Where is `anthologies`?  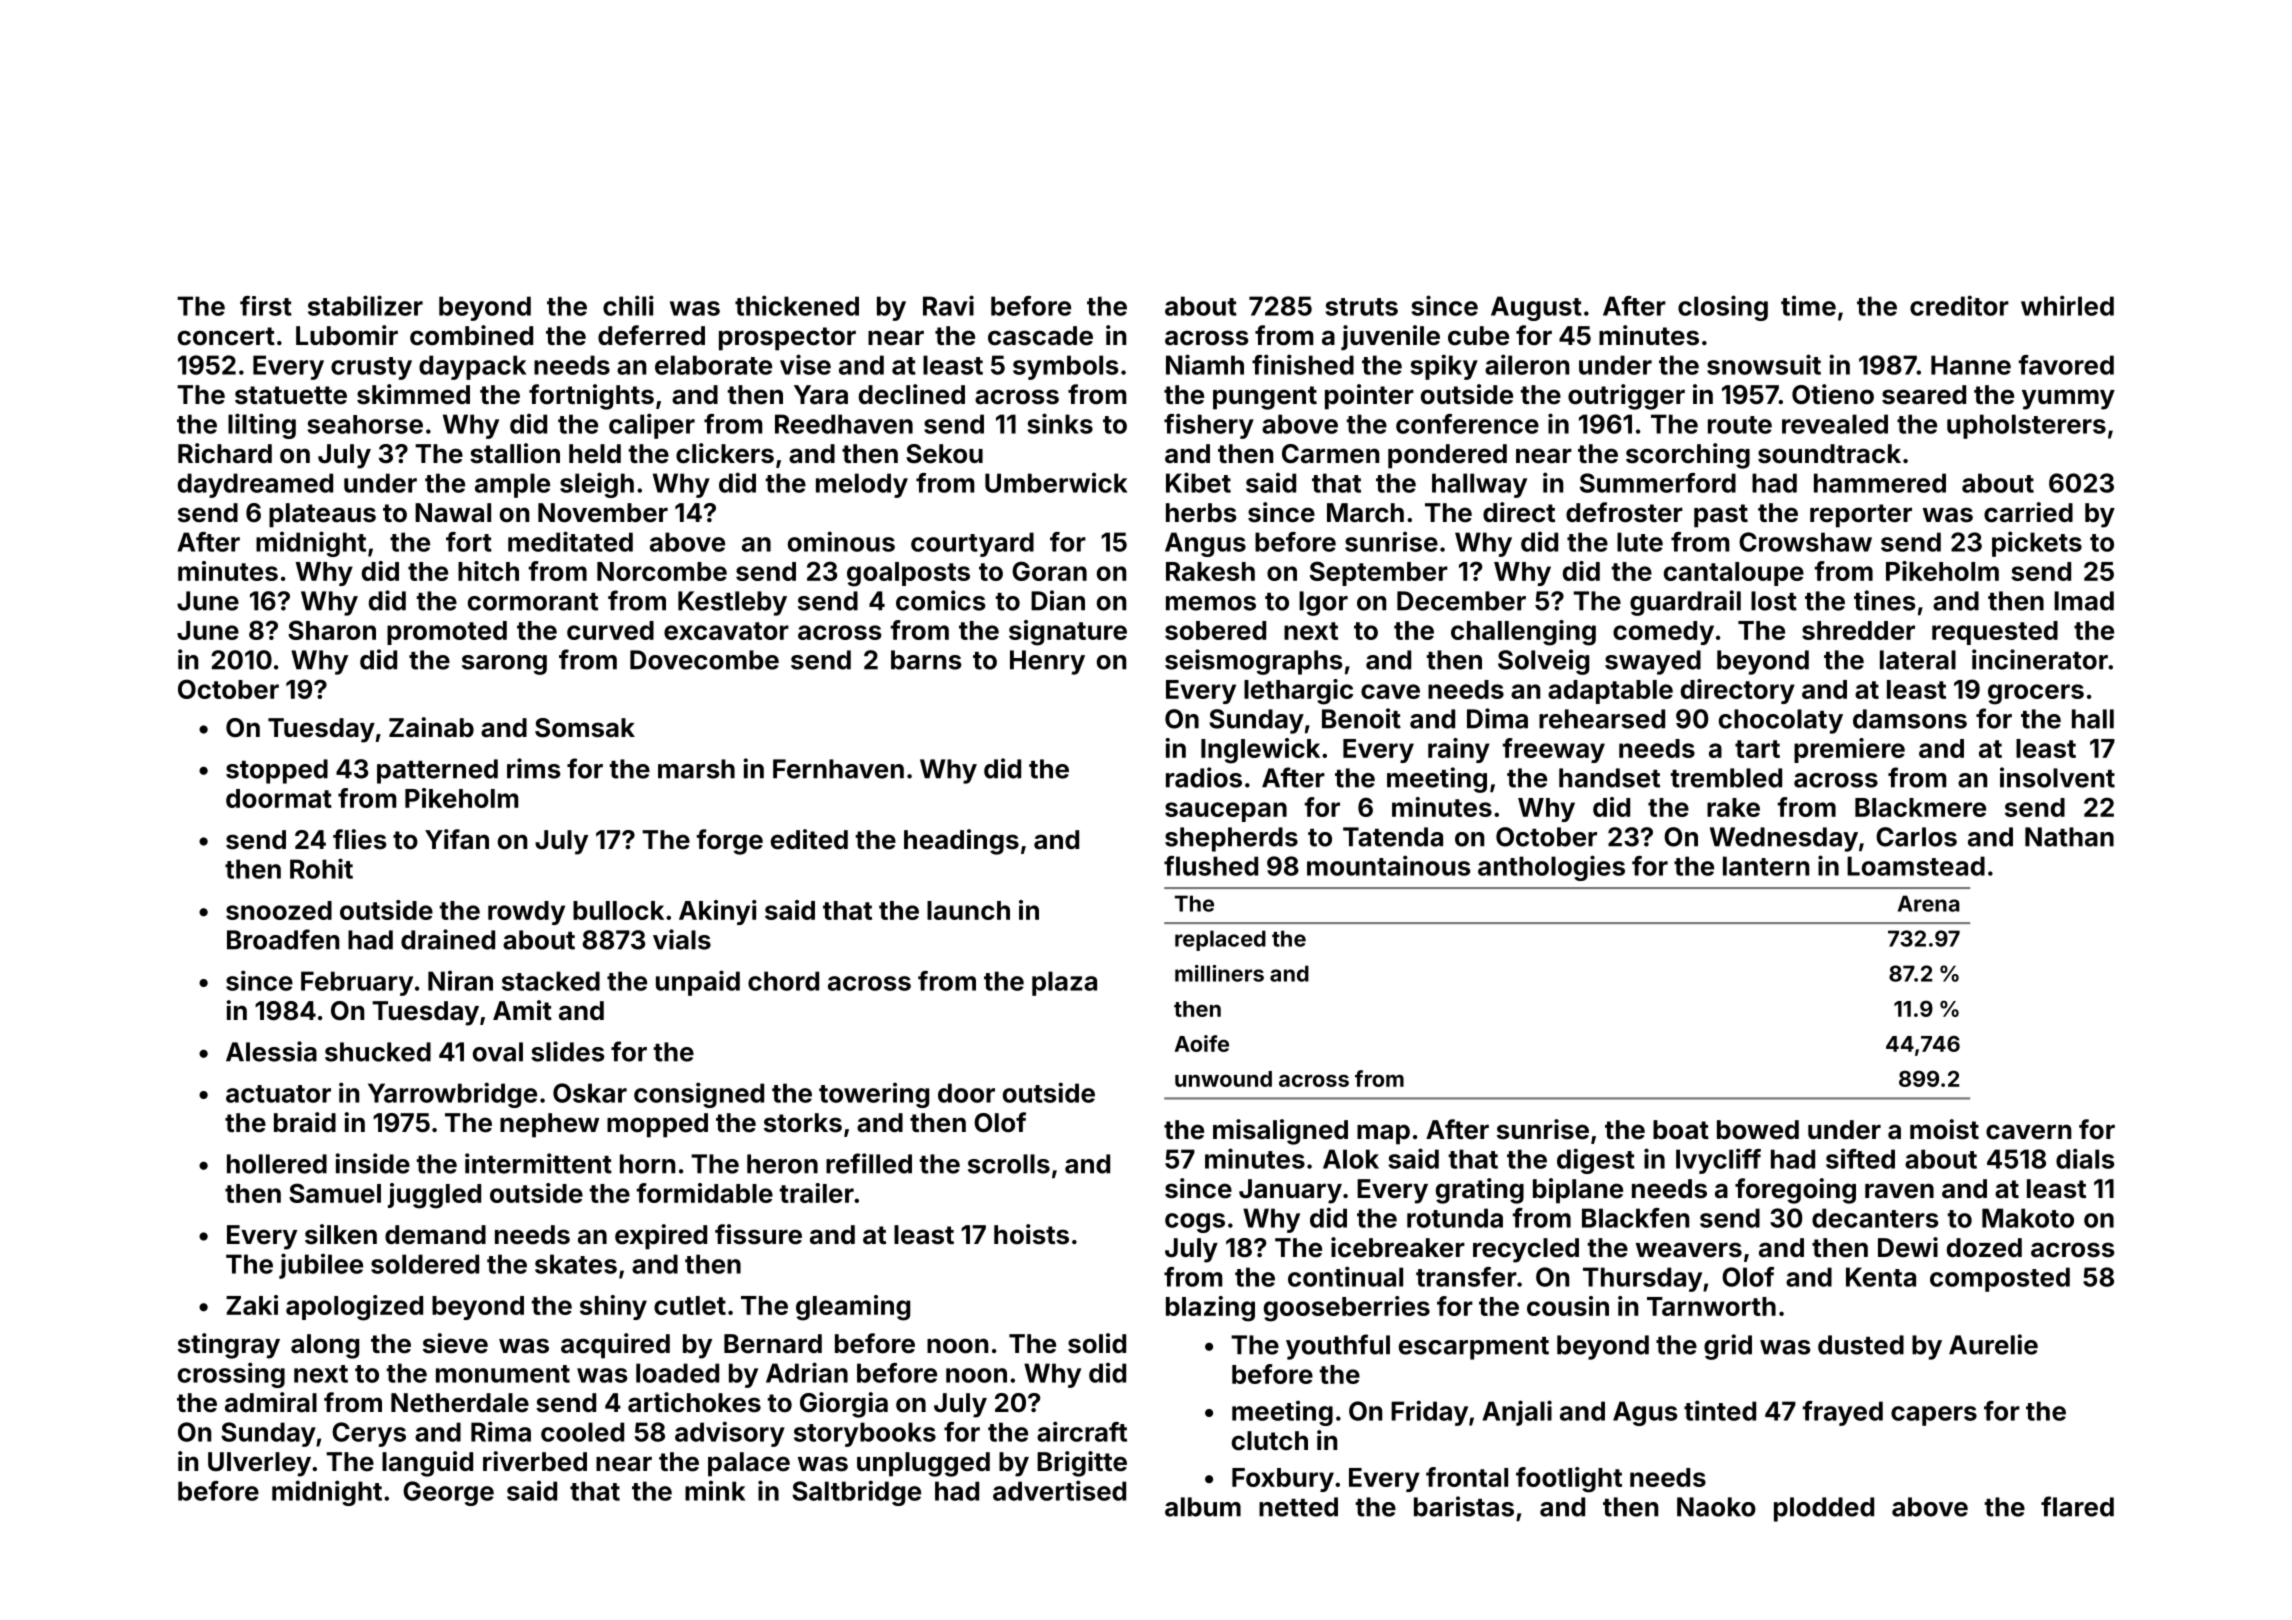
anthologies is located at coordinates (1551, 868).
